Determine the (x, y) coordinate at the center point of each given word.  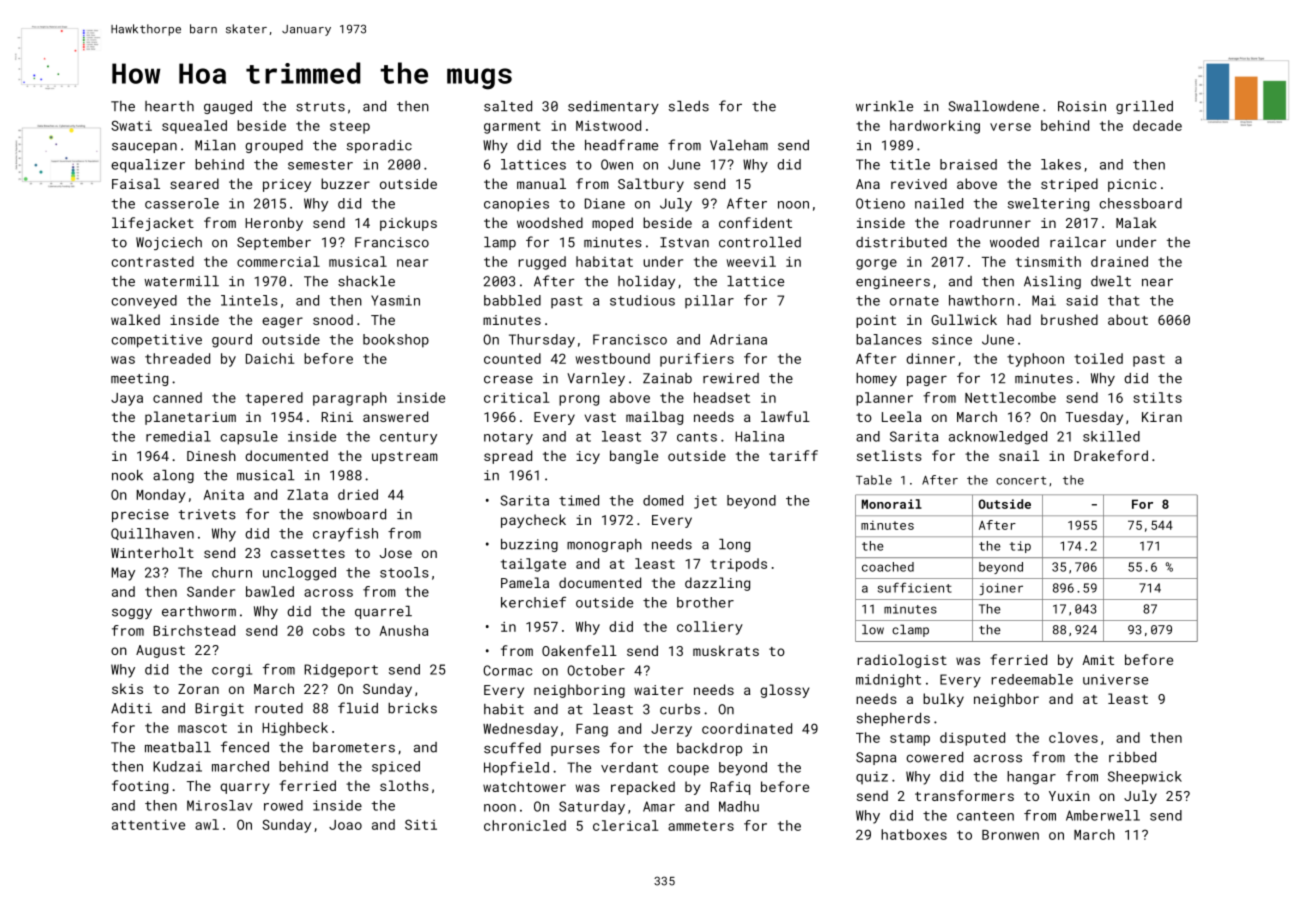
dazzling (717, 584)
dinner (930, 358)
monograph (604, 545)
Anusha (404, 630)
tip (1020, 547)
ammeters (701, 826)
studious (642, 300)
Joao (345, 825)
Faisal (136, 183)
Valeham (739, 145)
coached (888, 567)
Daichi (270, 358)
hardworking (935, 127)
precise (140, 515)
